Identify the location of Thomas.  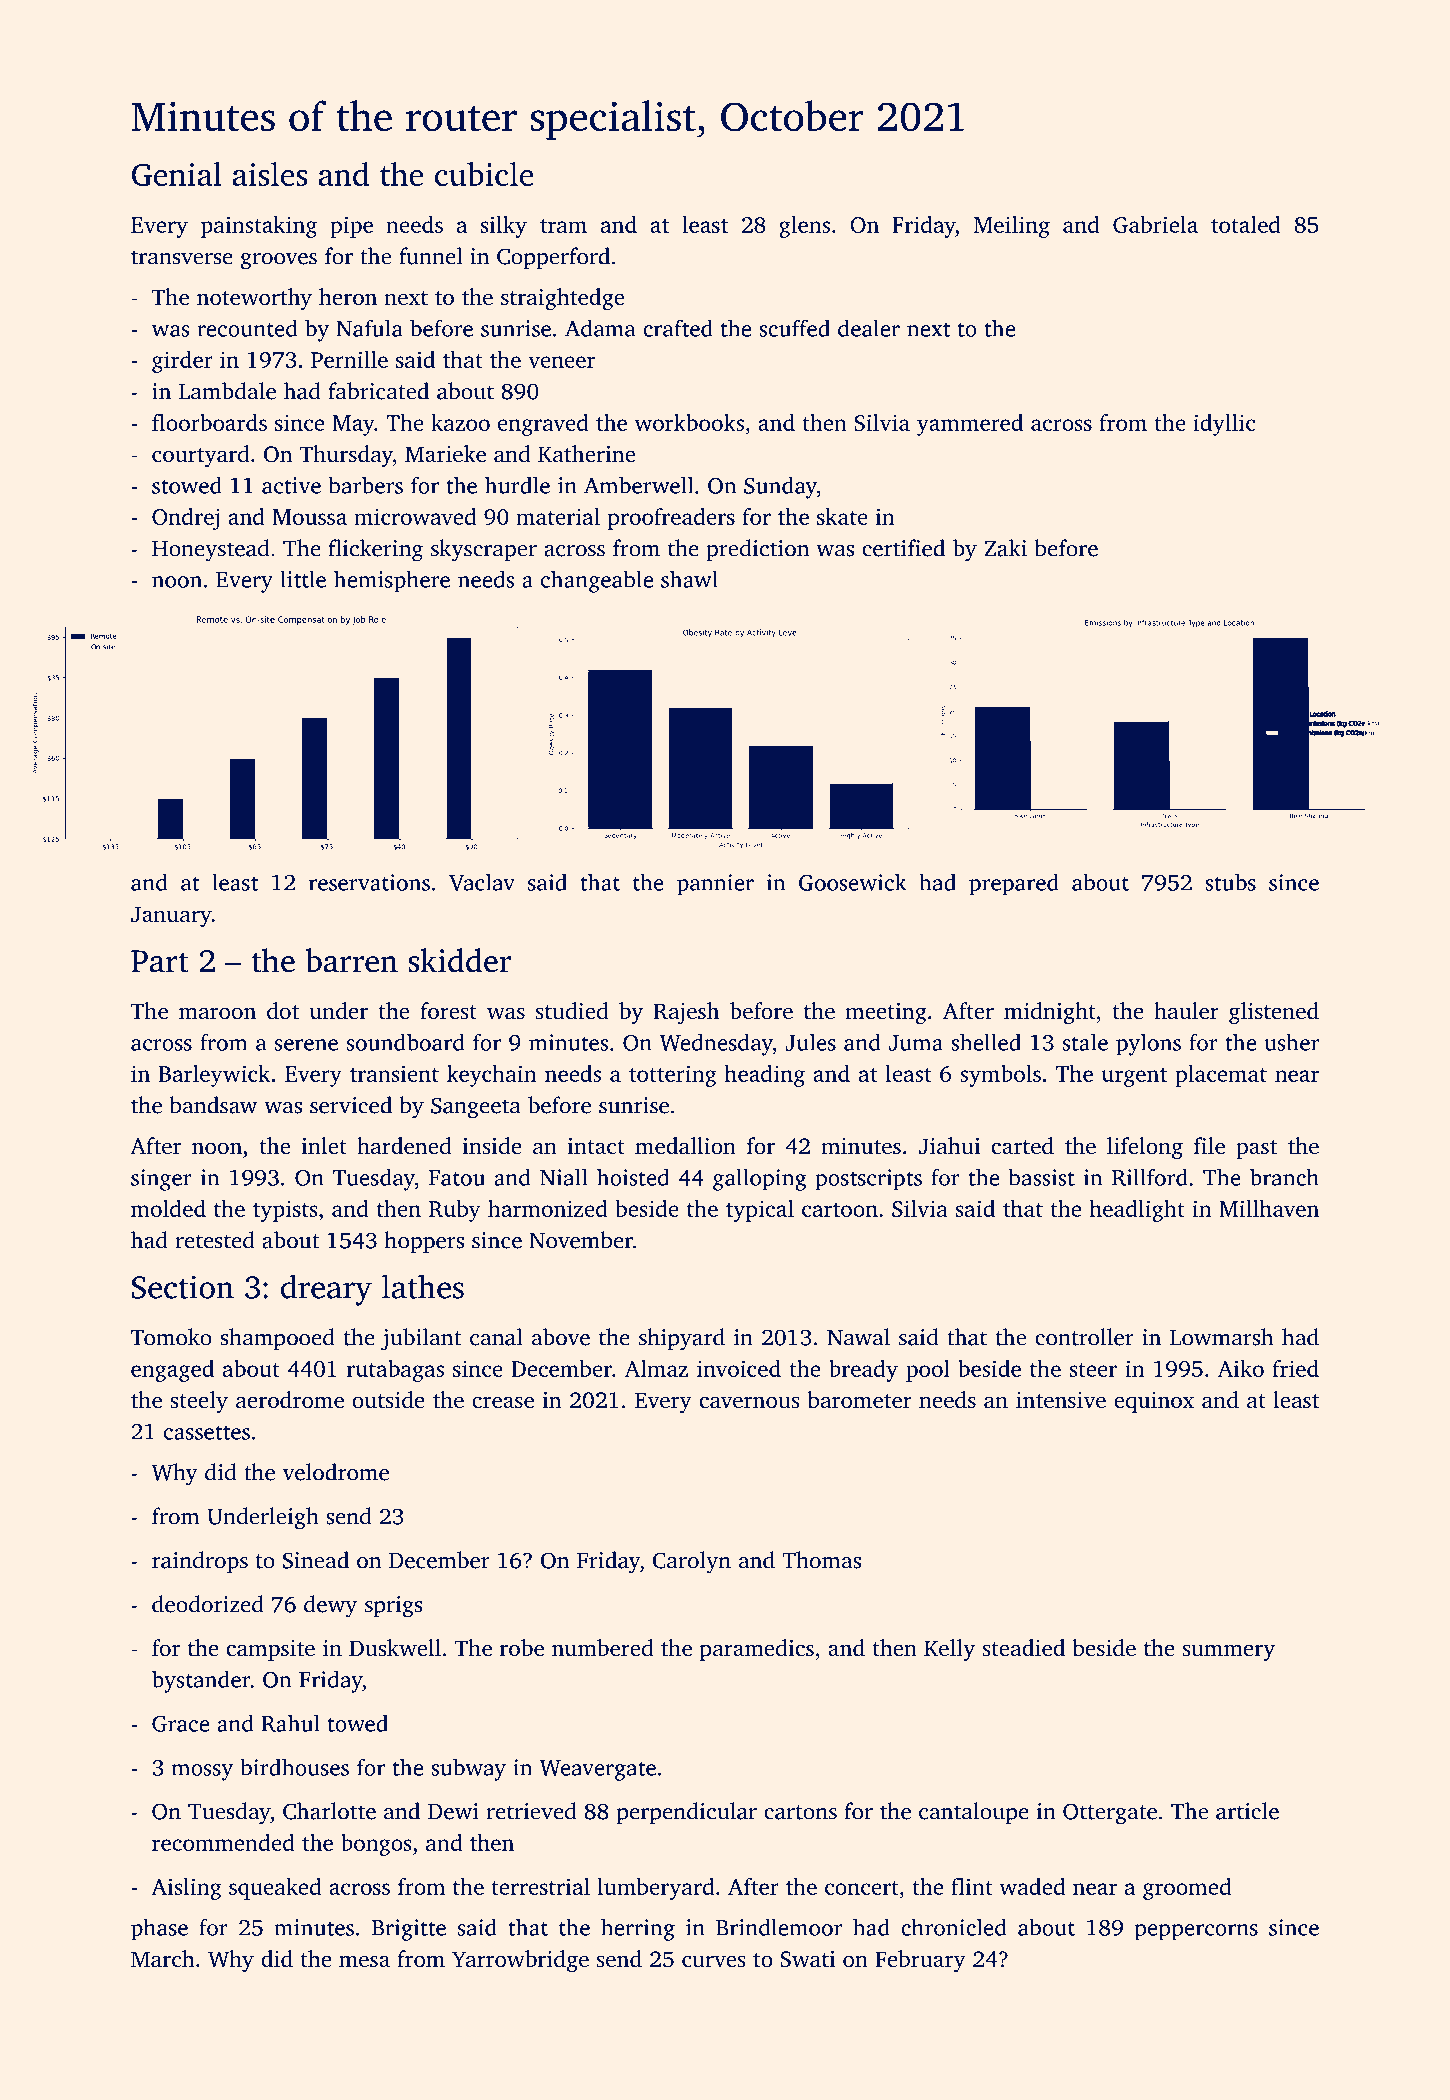
(821, 1560).
